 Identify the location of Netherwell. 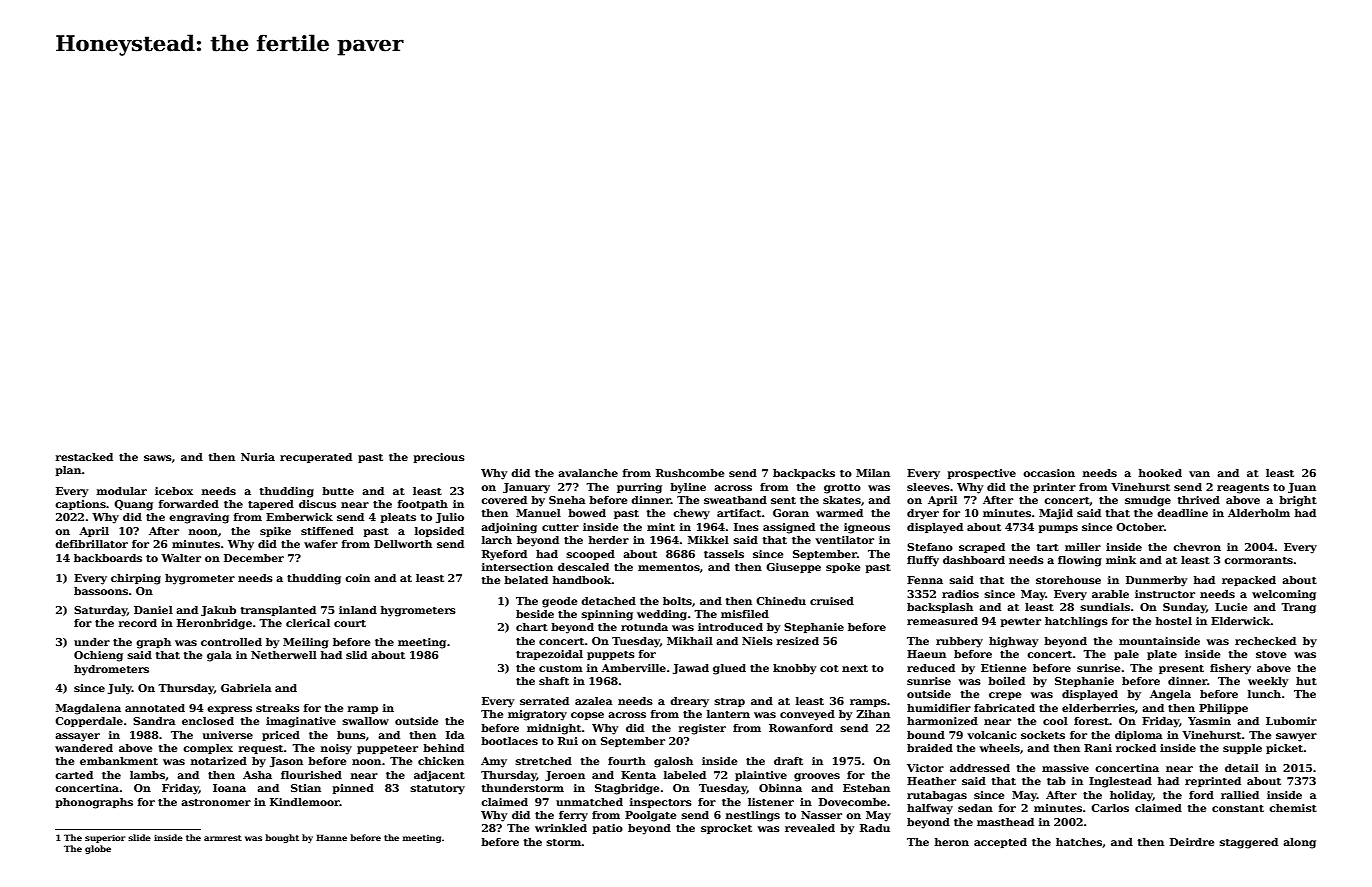
(284, 655).
